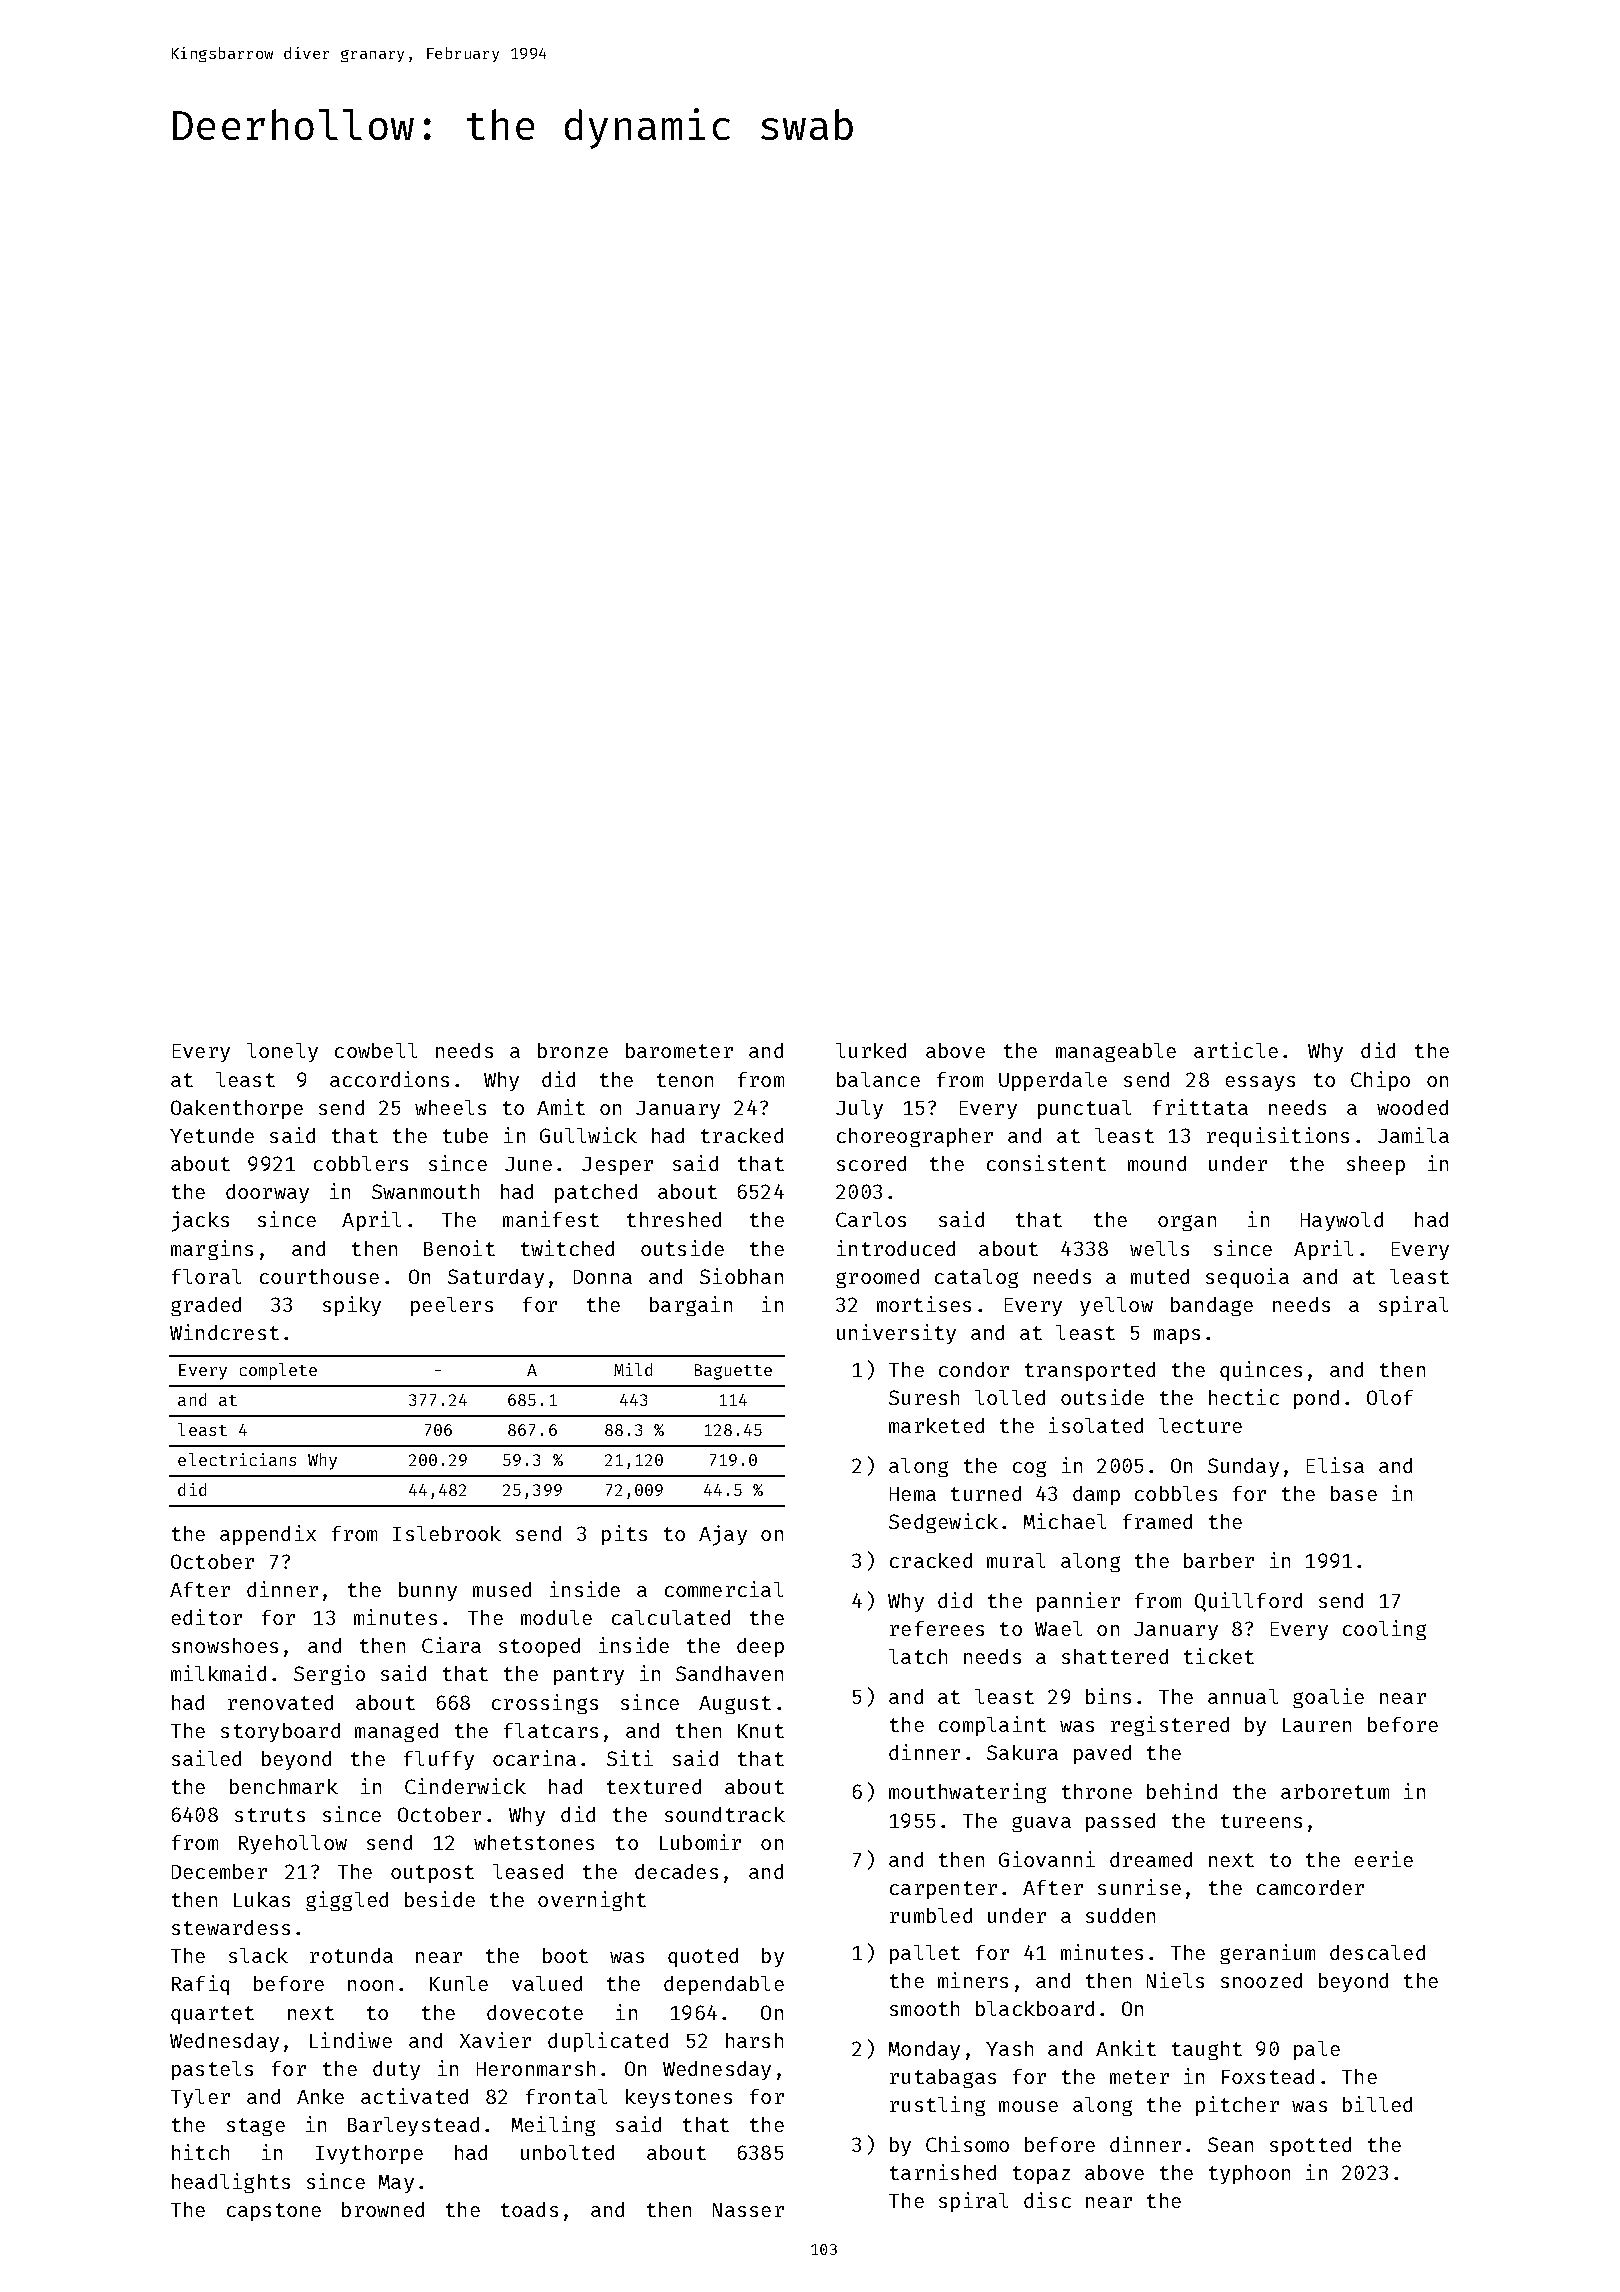 The height and width of the screenshot is (2292, 1620). I want to click on Benoit, so click(459, 1248).
